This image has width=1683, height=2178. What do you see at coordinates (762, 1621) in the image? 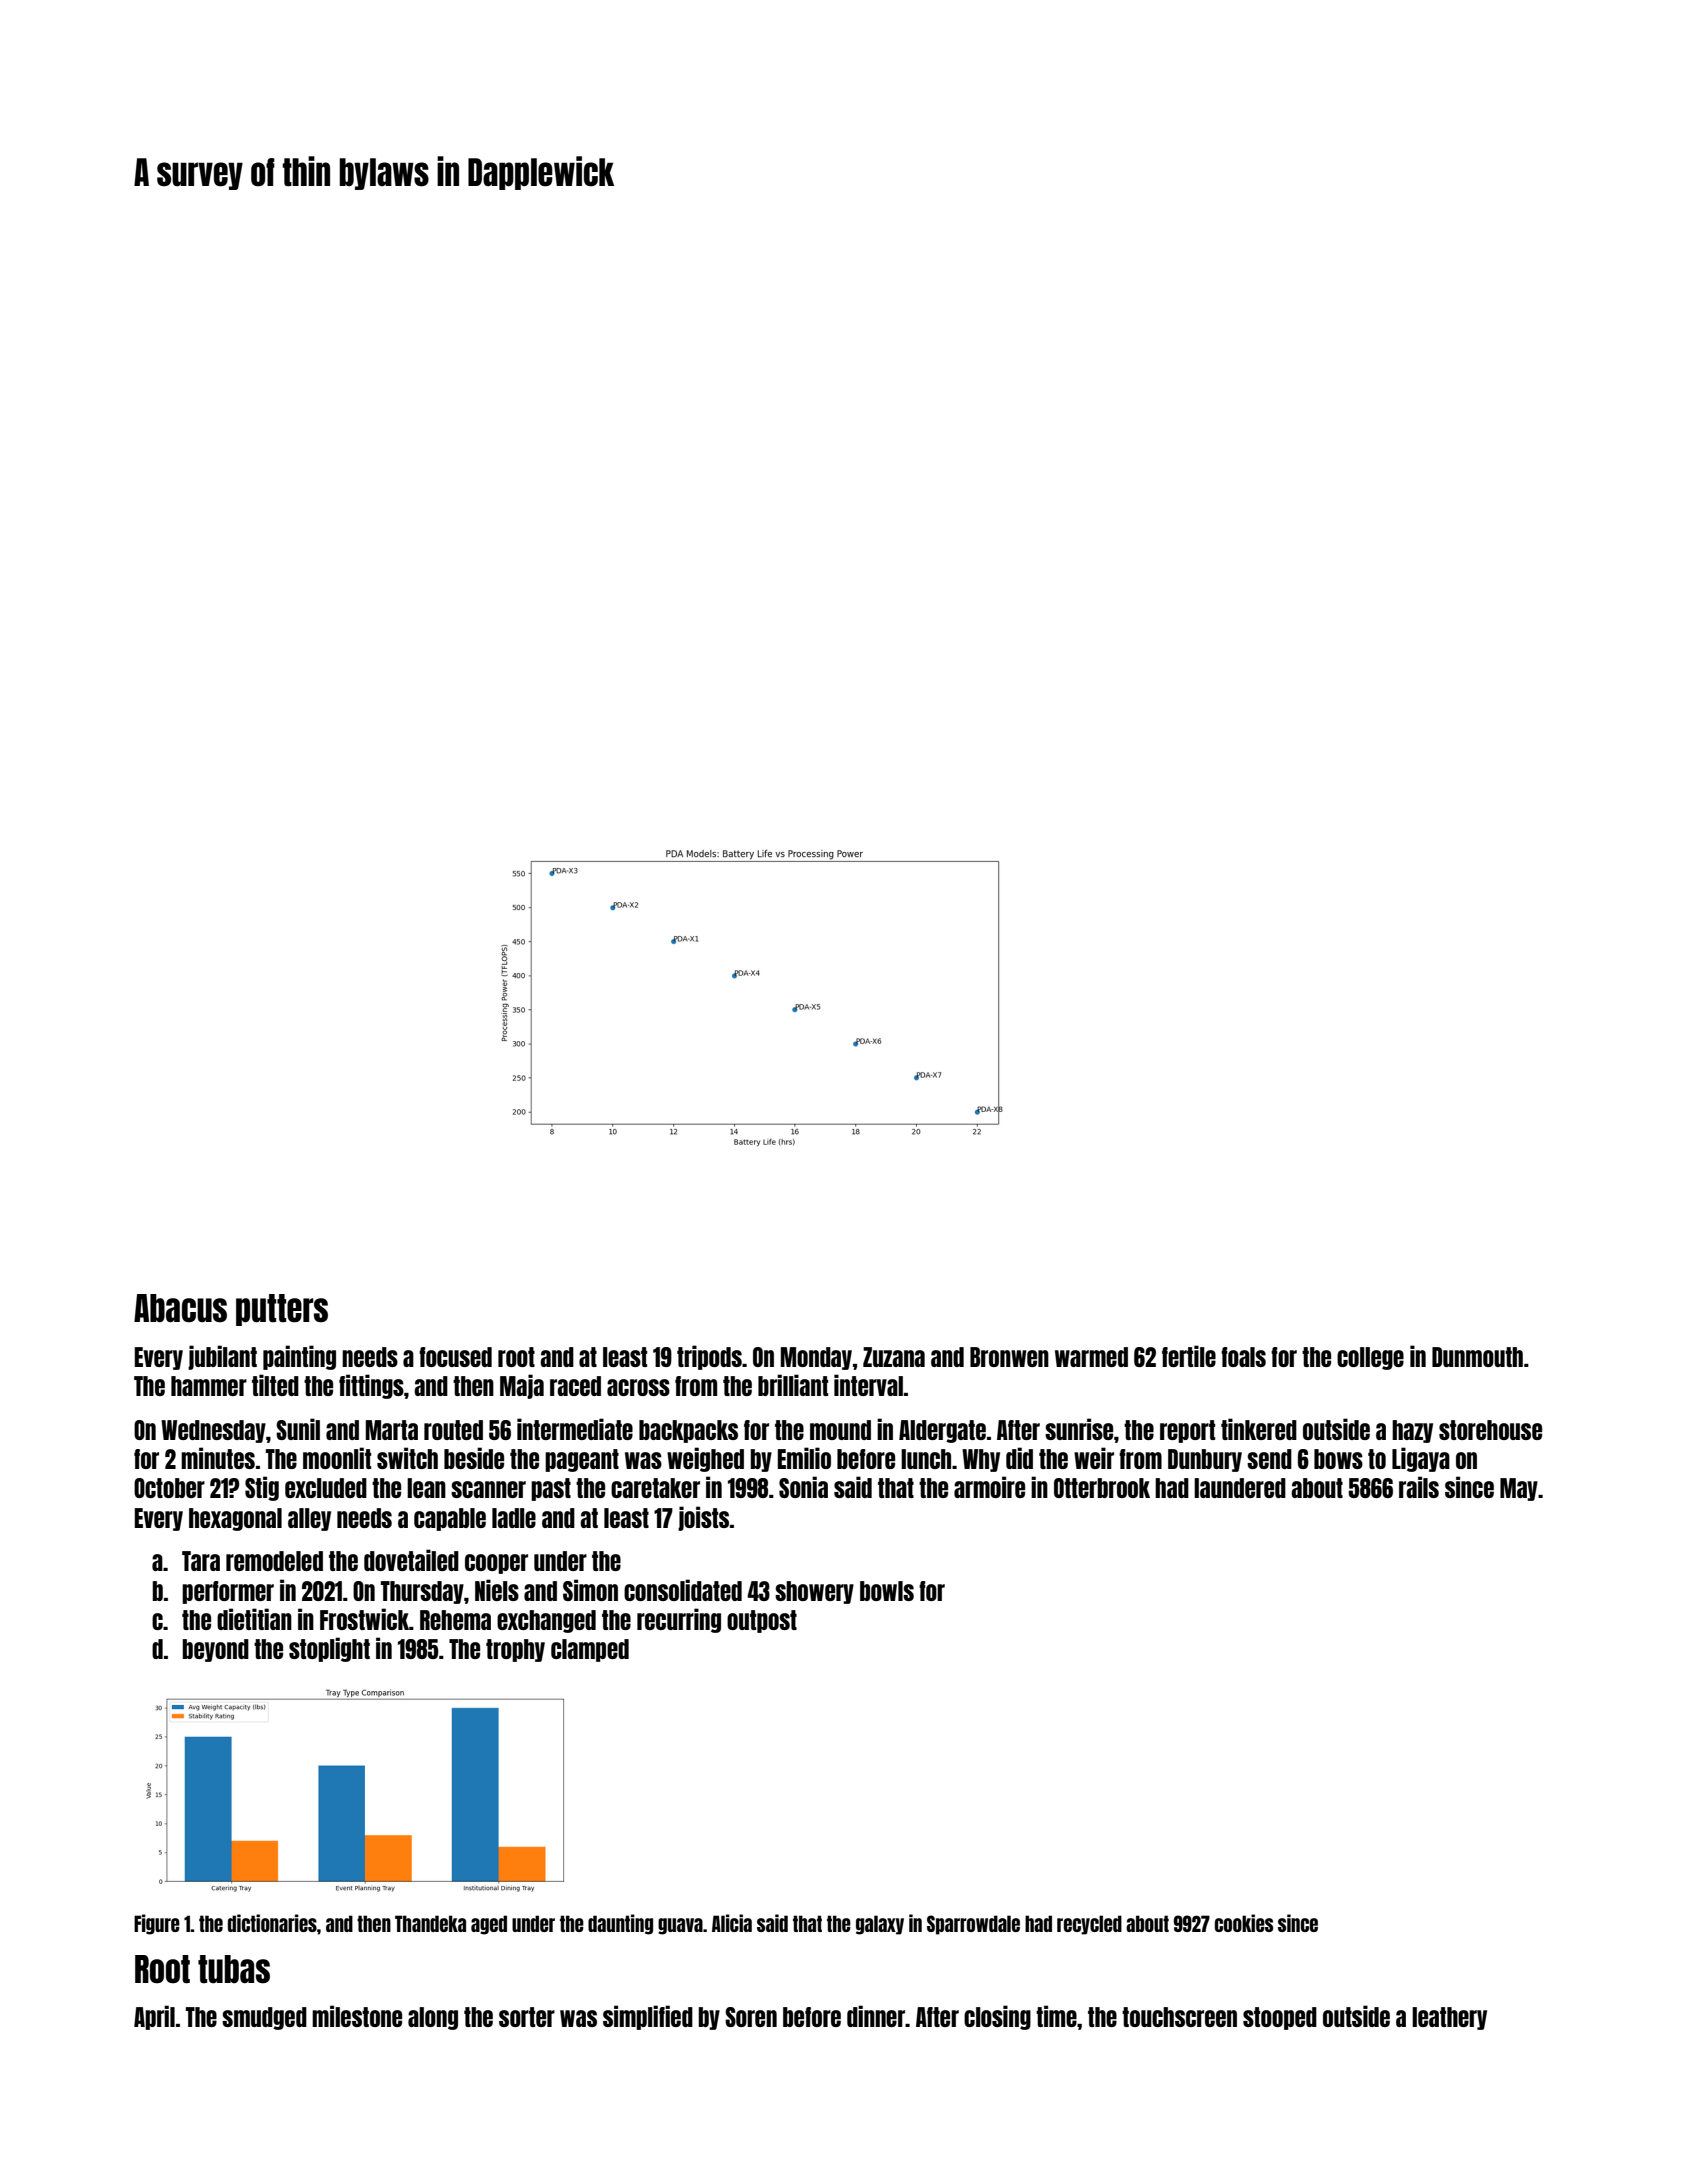
I see `outpost` at bounding box center [762, 1621].
